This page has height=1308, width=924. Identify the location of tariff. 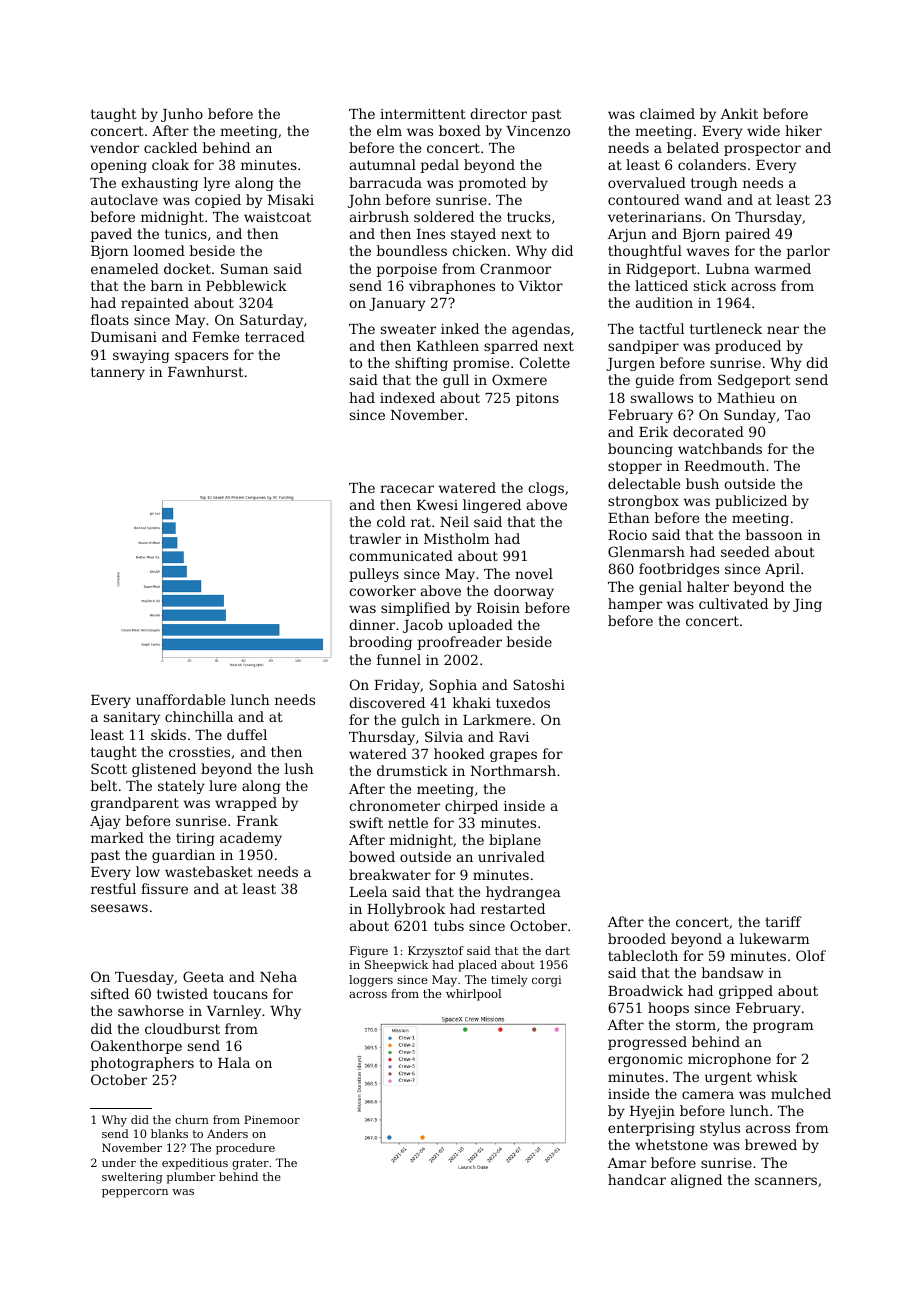
(783, 921).
